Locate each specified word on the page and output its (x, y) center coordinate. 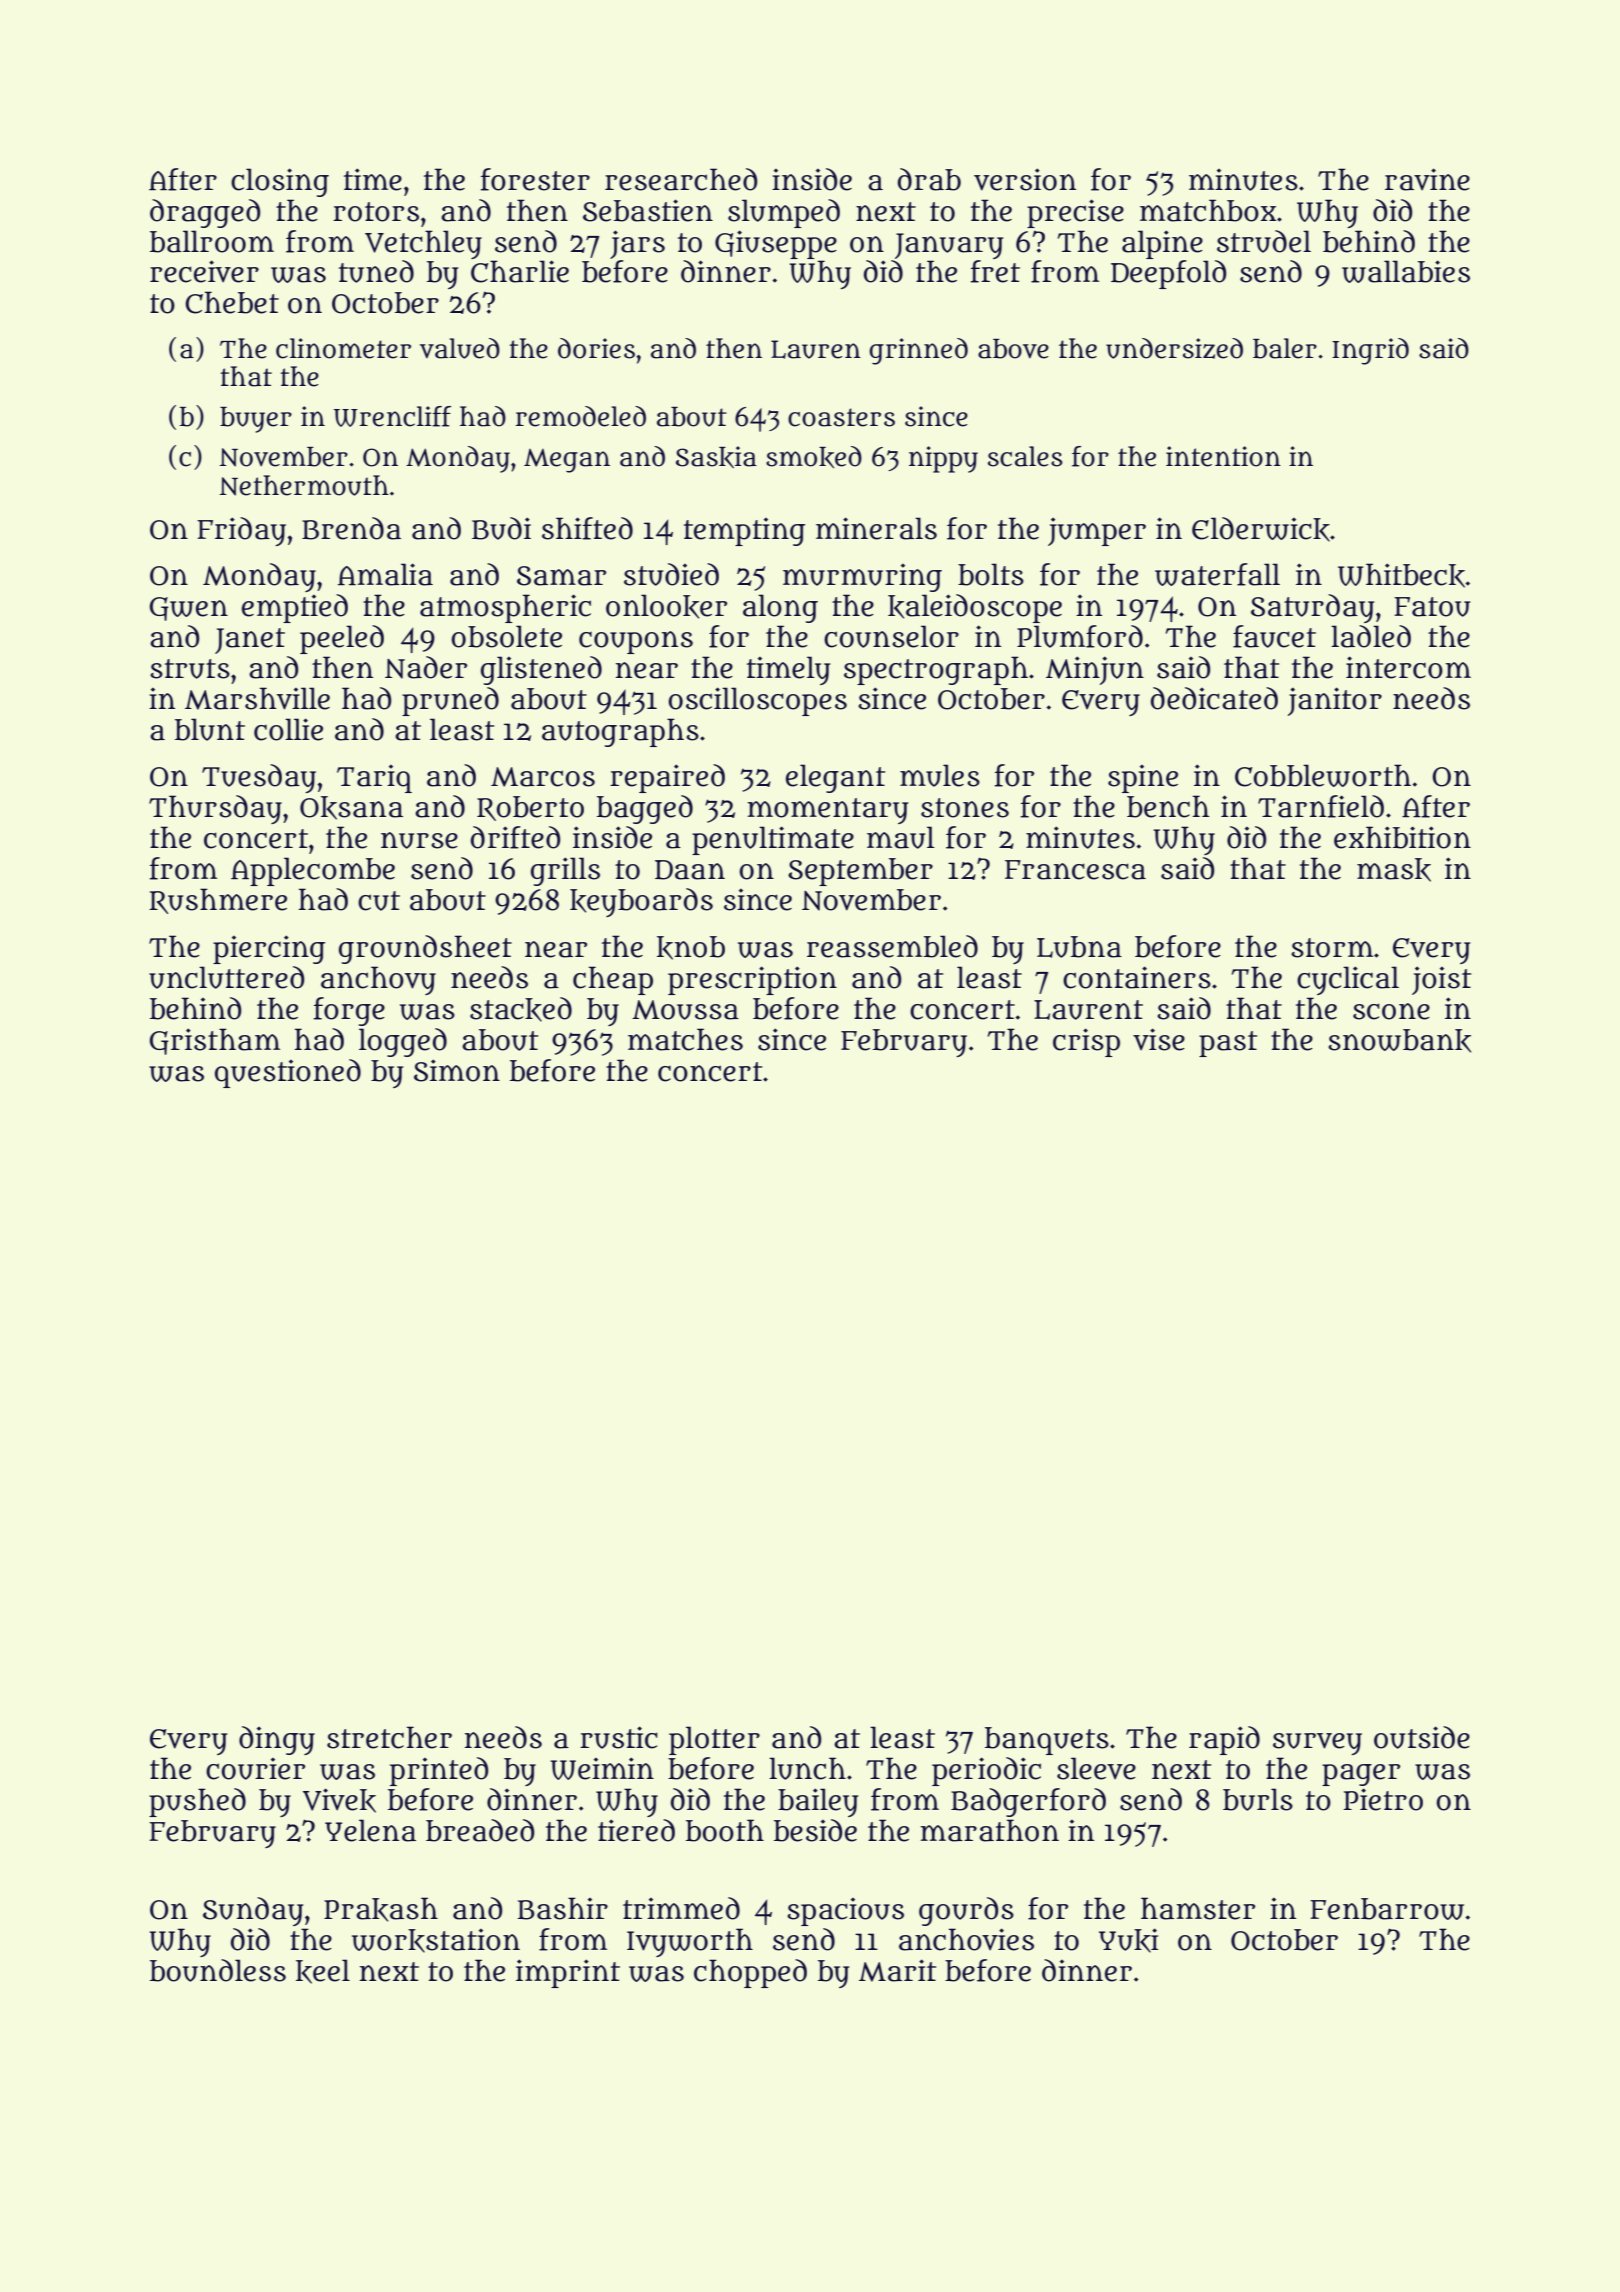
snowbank (1399, 1041)
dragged (205, 213)
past (1228, 1044)
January (949, 246)
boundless (218, 1970)
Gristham (215, 1041)
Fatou (1432, 607)
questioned (288, 1073)
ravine (1427, 179)
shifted (587, 528)
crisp (1086, 1042)
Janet (250, 641)
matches (685, 1039)
